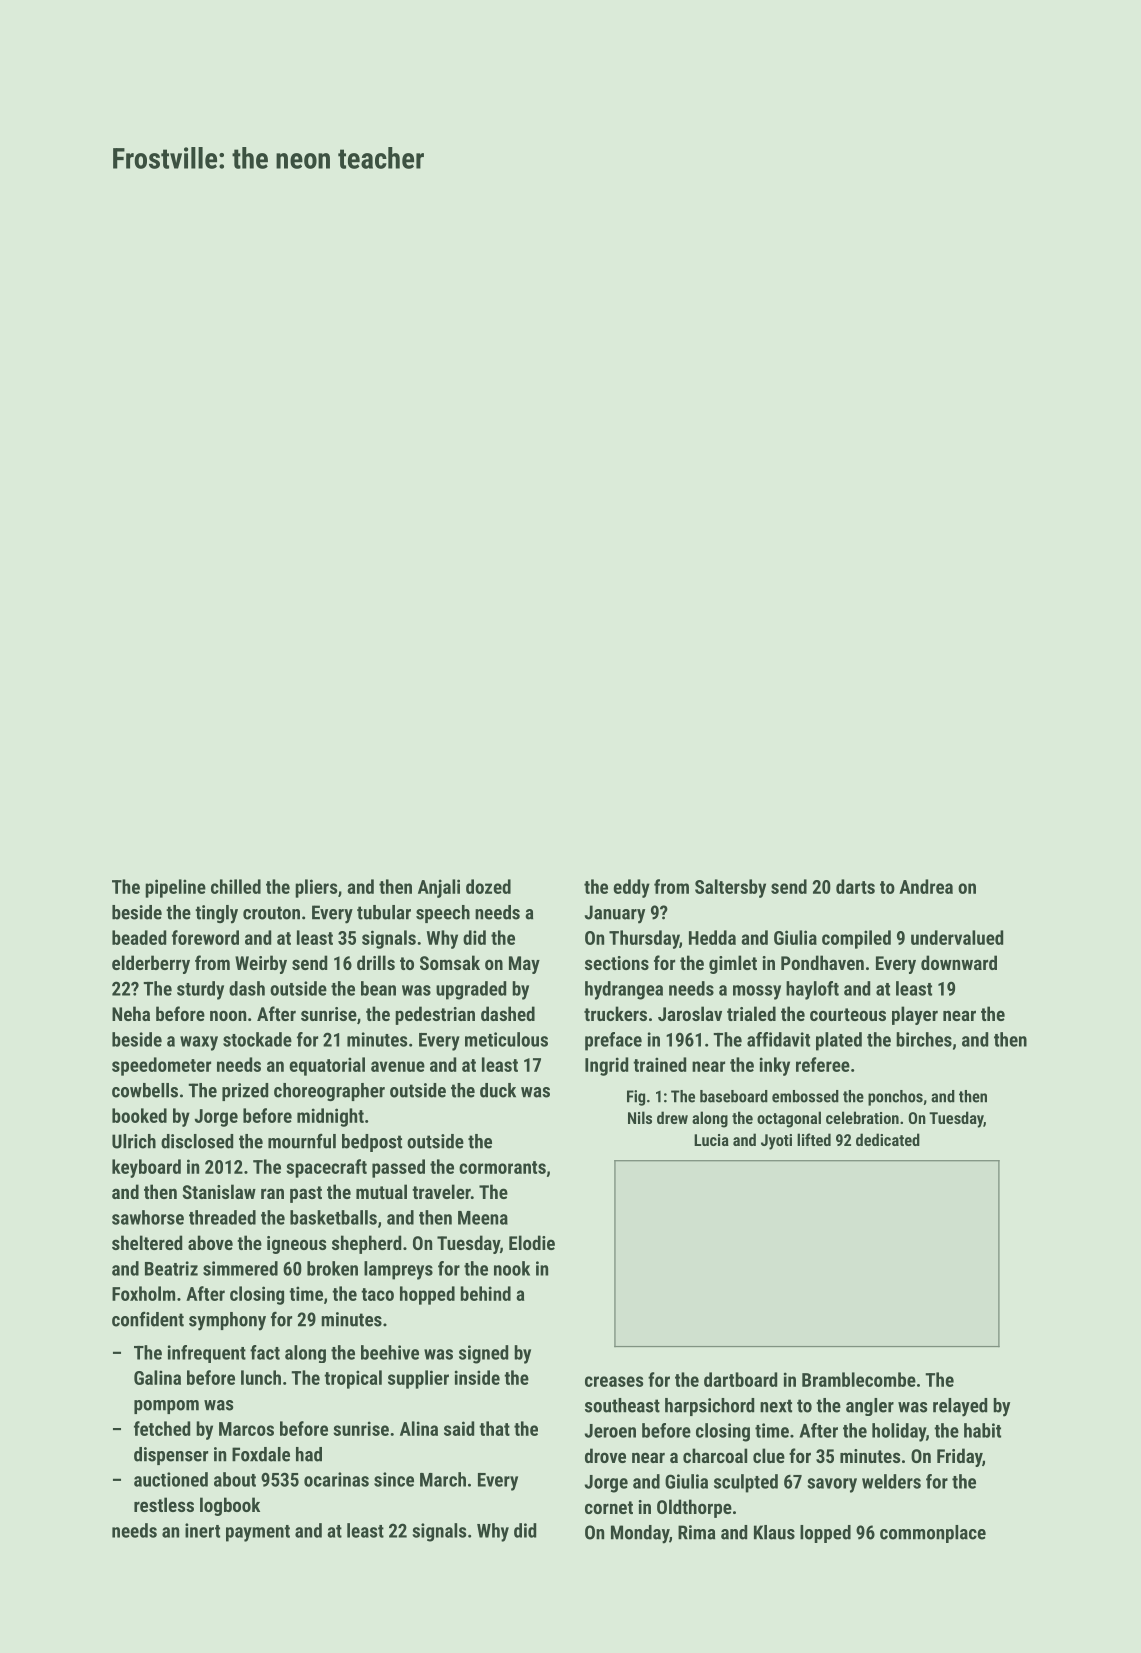 The height and width of the page is (1653, 1141). What do you see at coordinates (222, 1217) in the page?
I see `threaded` at bounding box center [222, 1217].
